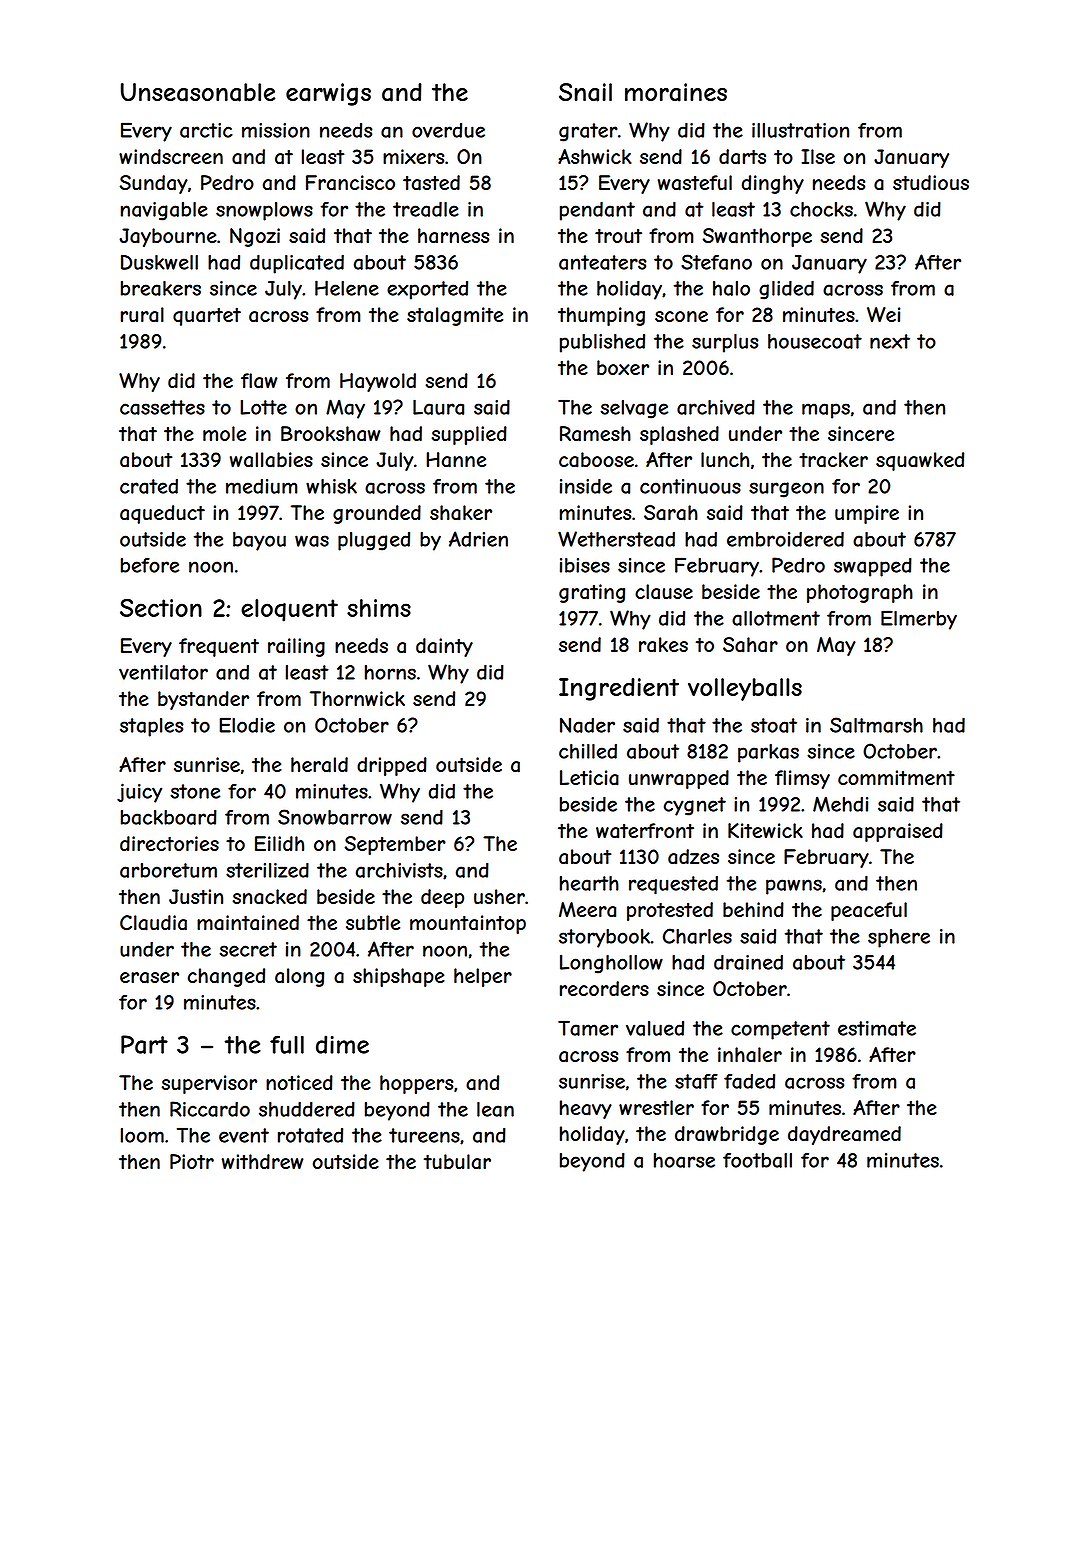 The width and height of the screenshot is (1091, 1542). Describe the element at coordinates (776, 618) in the screenshot. I see `allotment` at that location.
